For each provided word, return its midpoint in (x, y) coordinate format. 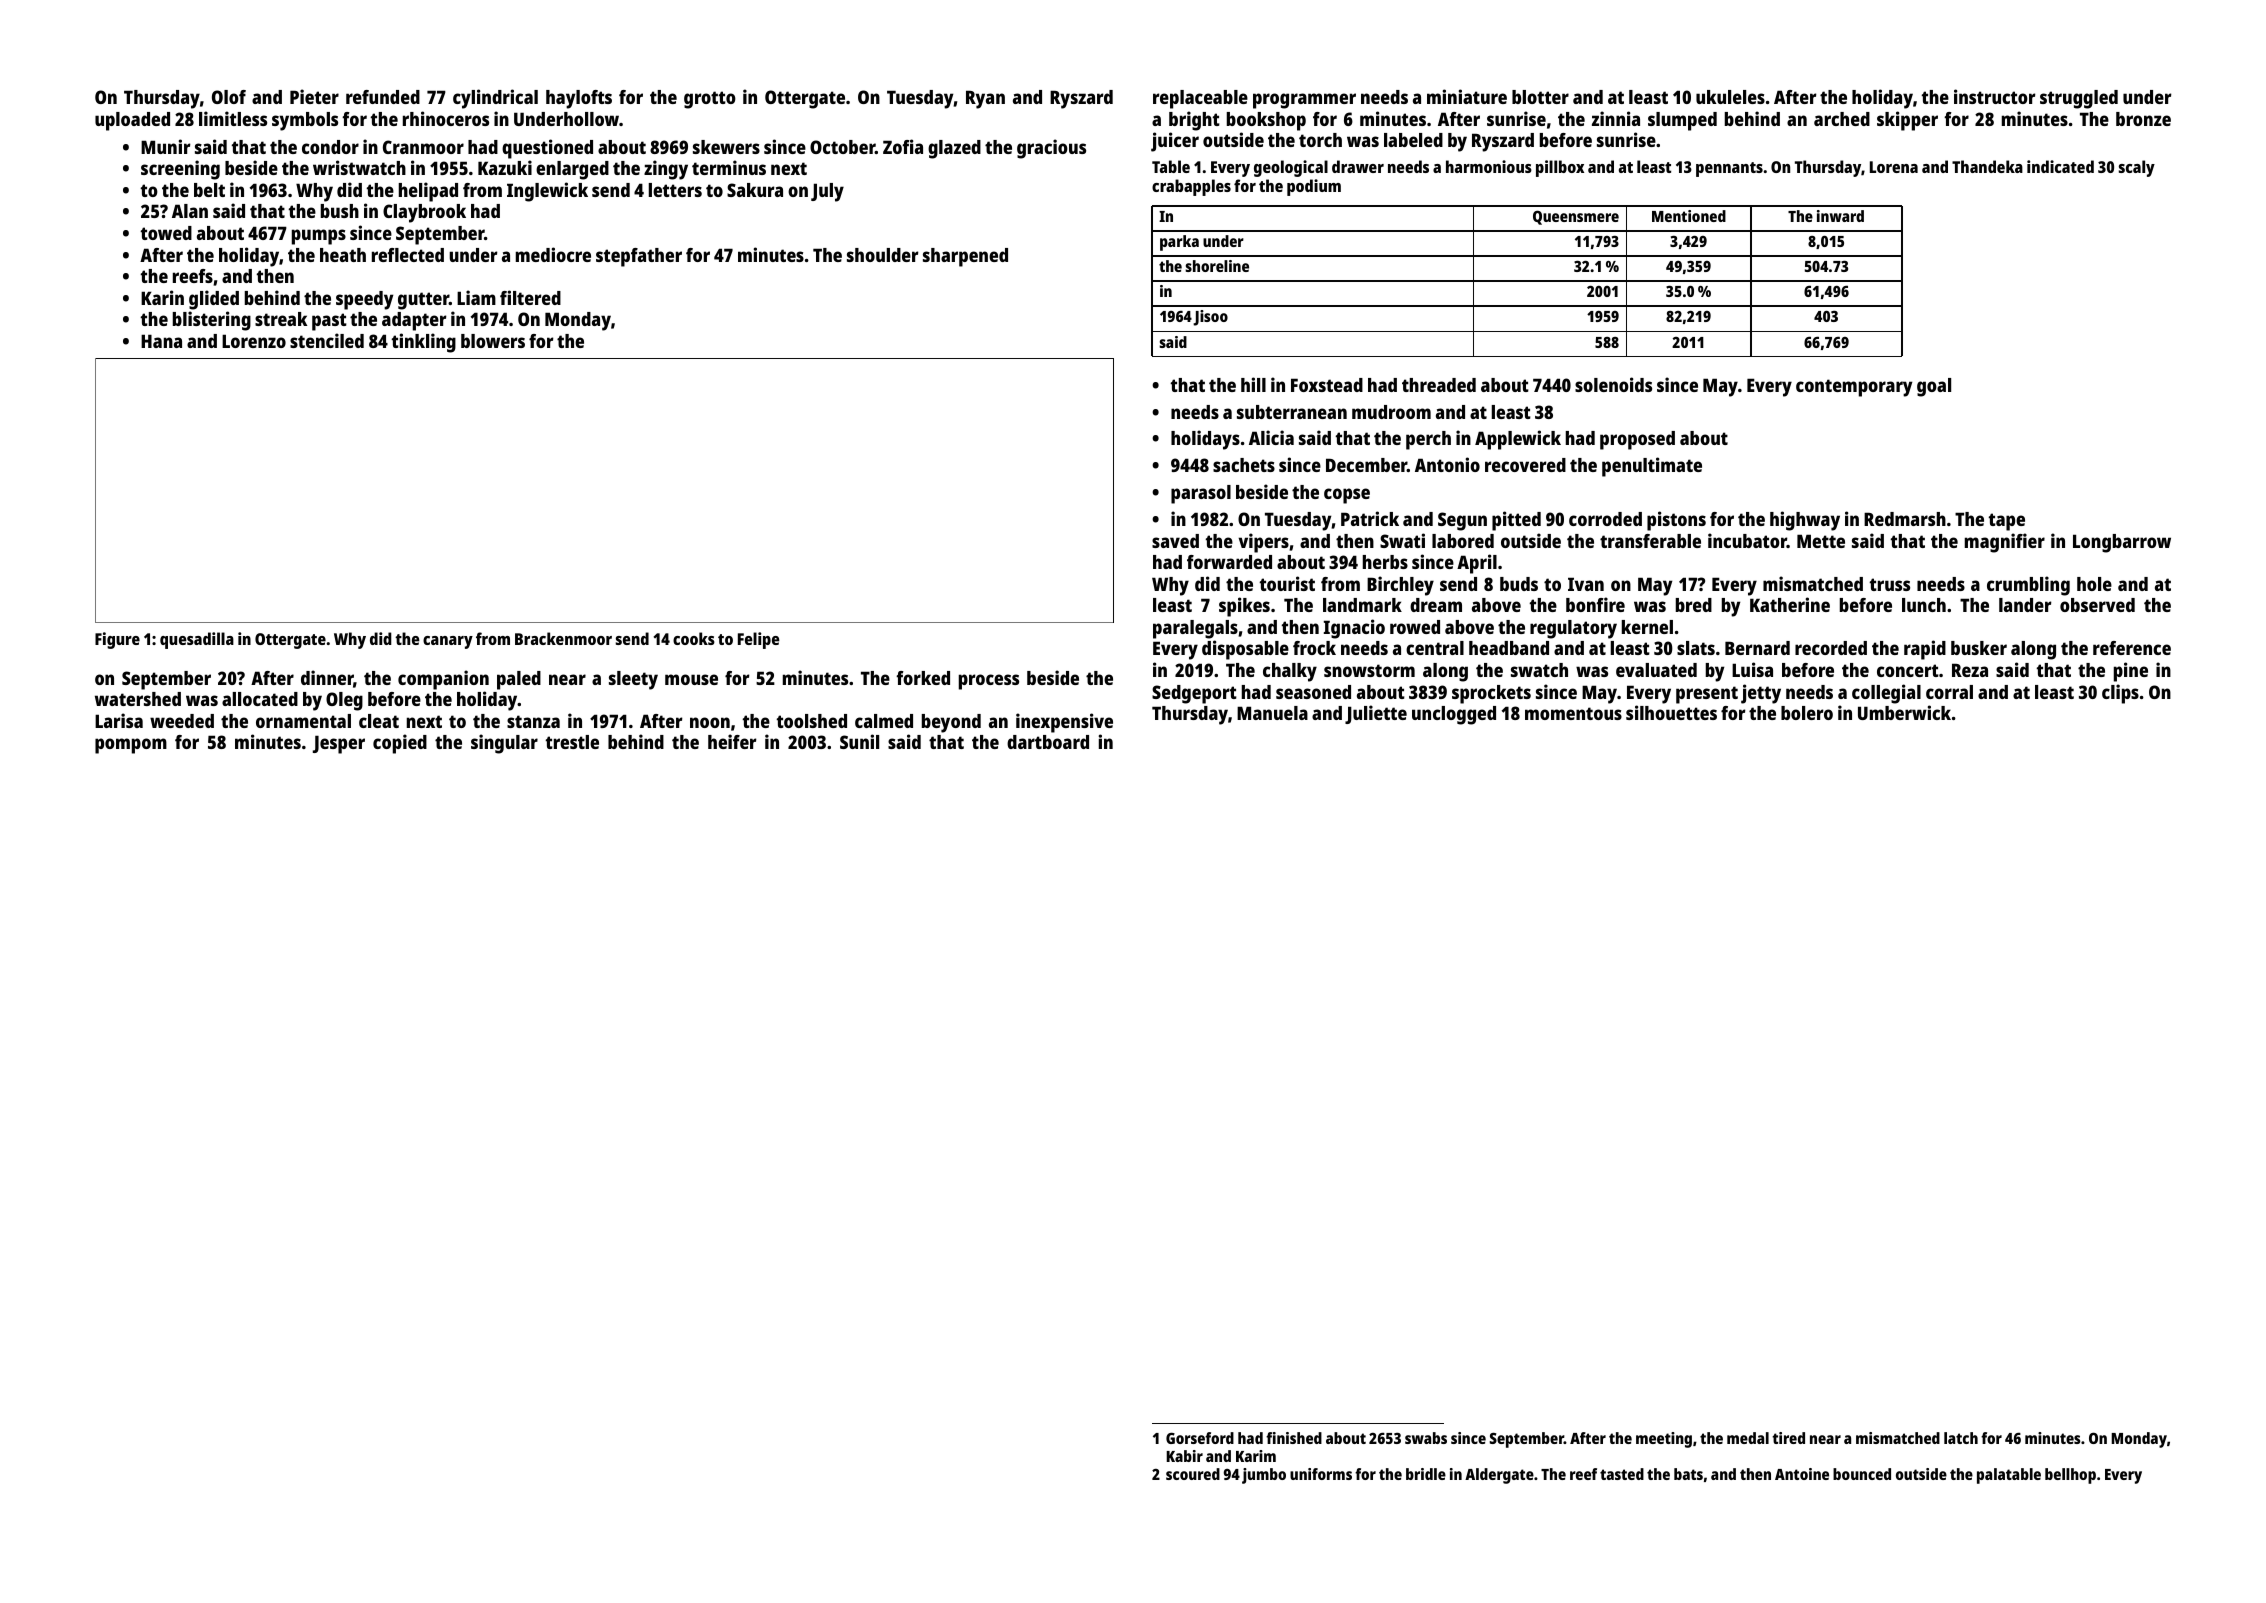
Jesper (339, 744)
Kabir (1184, 1456)
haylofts (579, 99)
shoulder (882, 255)
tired (1788, 1438)
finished (1294, 1438)
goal (1934, 387)
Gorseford (1200, 1438)
